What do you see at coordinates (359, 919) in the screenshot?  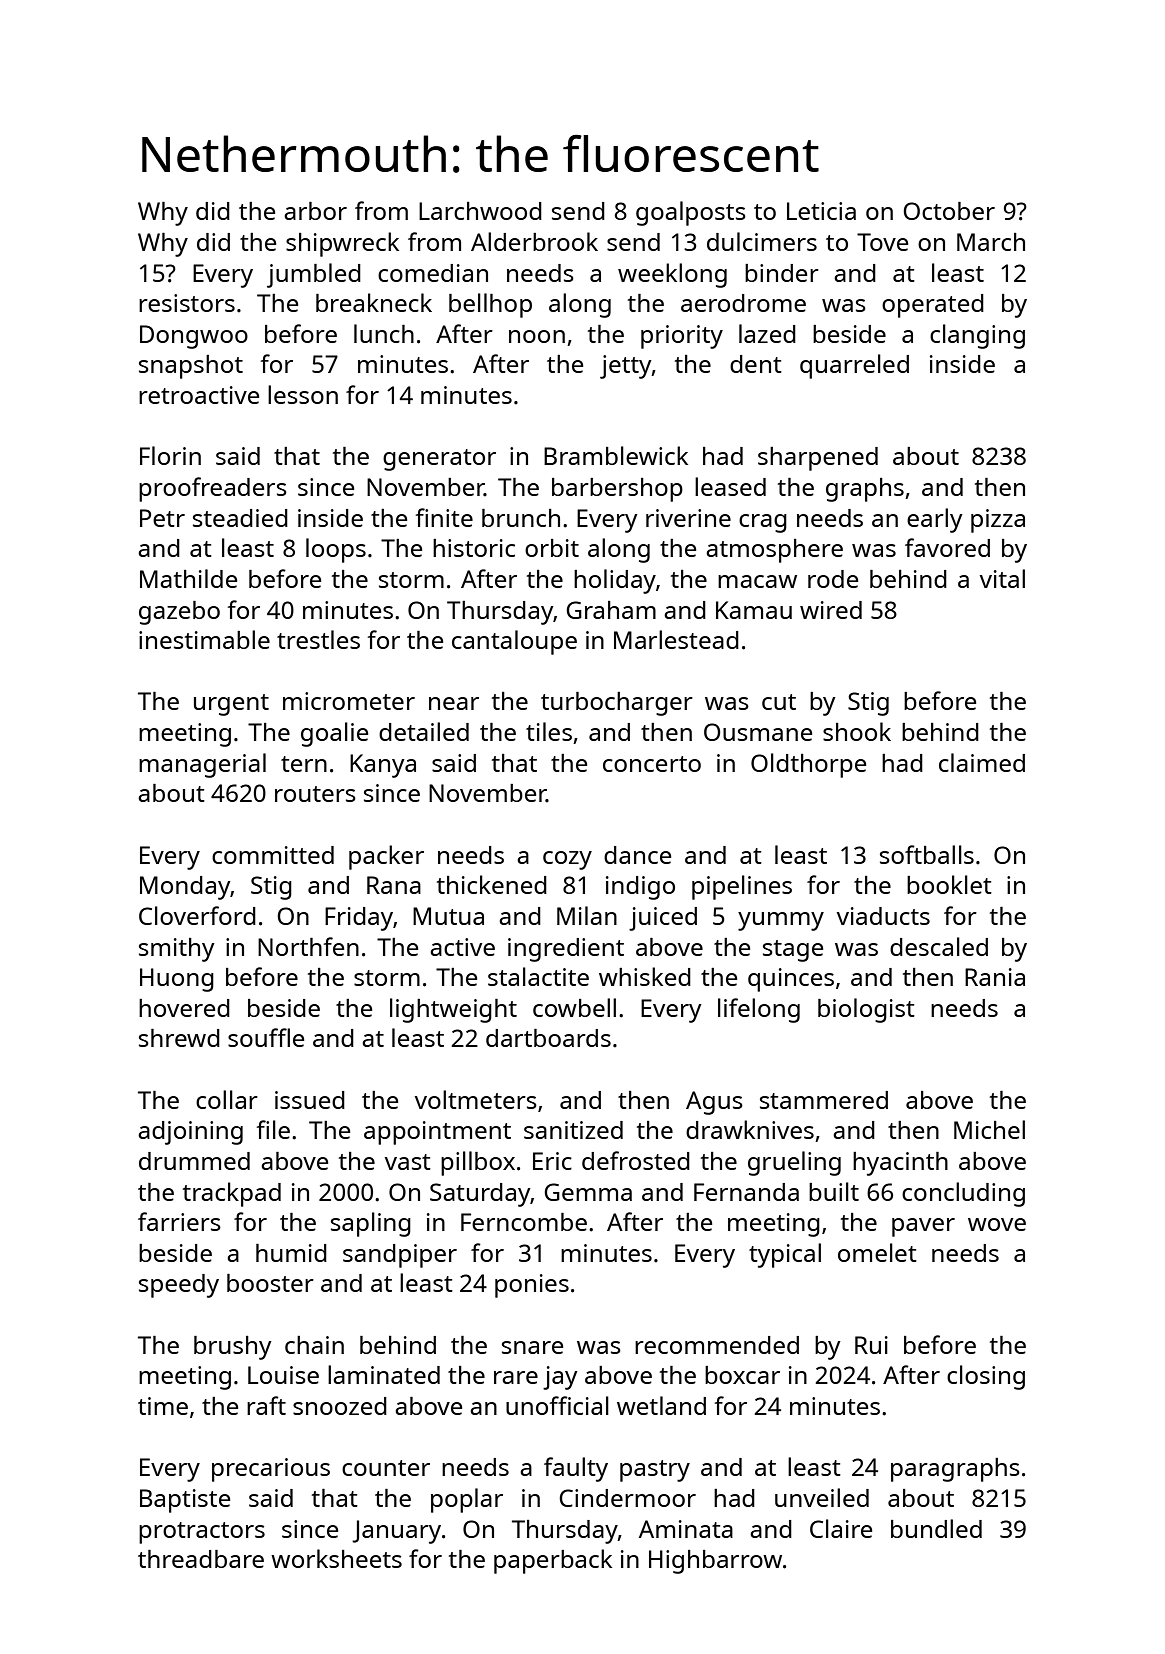 I see `Friday` at bounding box center [359, 919].
